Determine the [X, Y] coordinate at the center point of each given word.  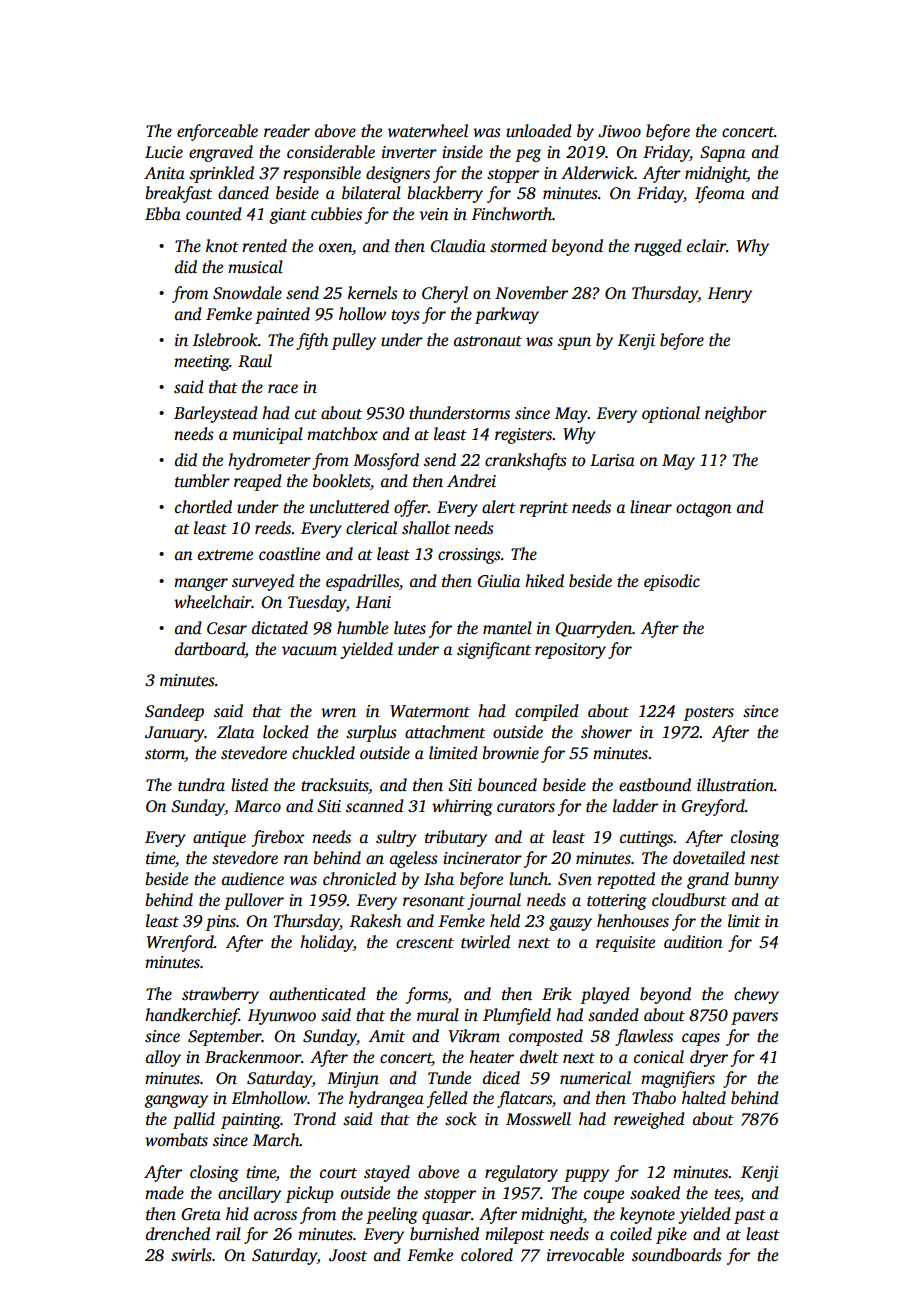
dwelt [539, 1057]
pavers [754, 1018]
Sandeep [174, 712]
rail [228, 1233]
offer [411, 508]
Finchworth [512, 214]
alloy [163, 1058]
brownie [510, 753]
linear [651, 507]
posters [709, 714]
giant [288, 216]
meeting [202, 363]
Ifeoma [720, 194]
